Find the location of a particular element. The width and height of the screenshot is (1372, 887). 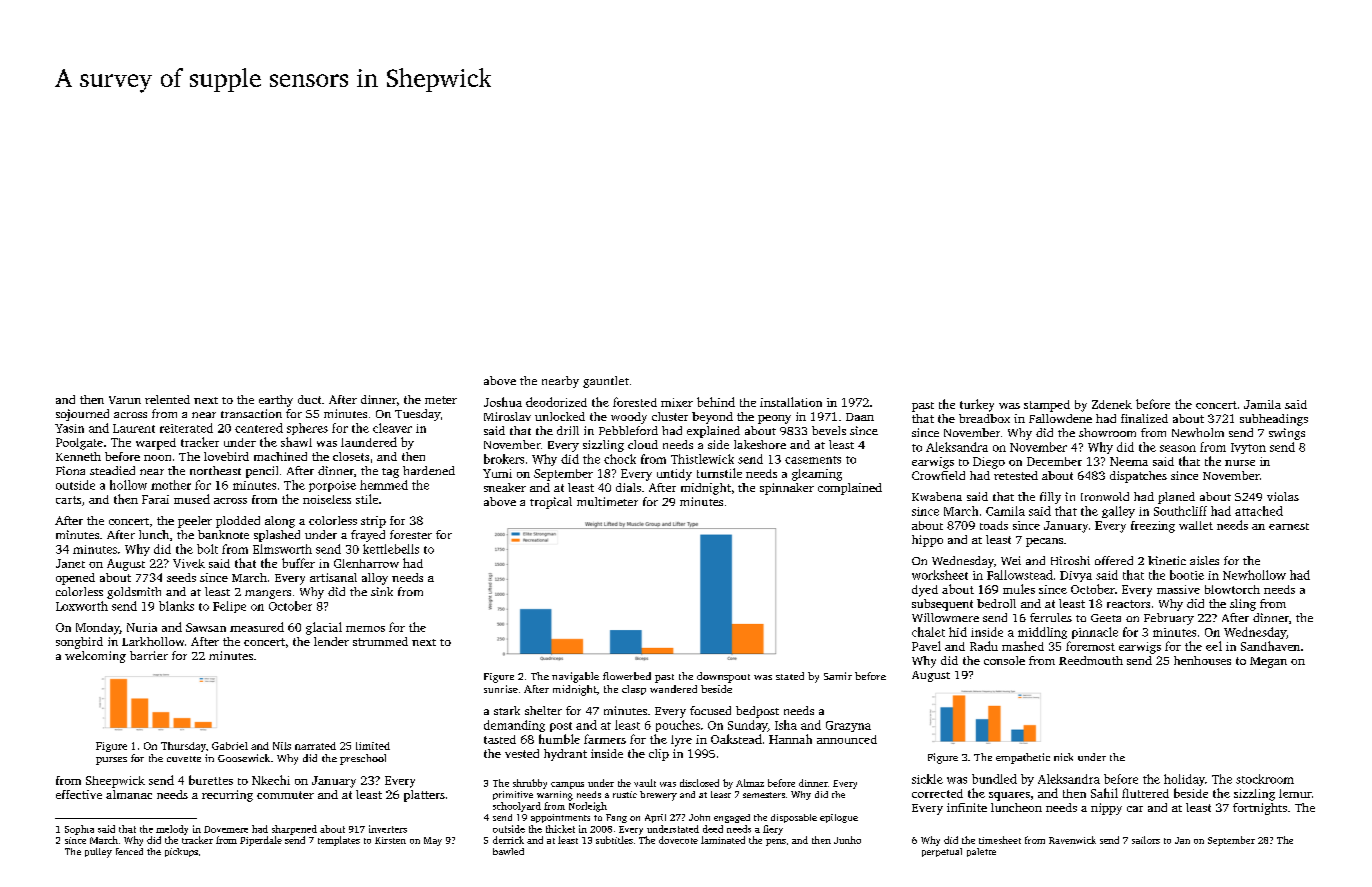

console is located at coordinates (1004, 660).
